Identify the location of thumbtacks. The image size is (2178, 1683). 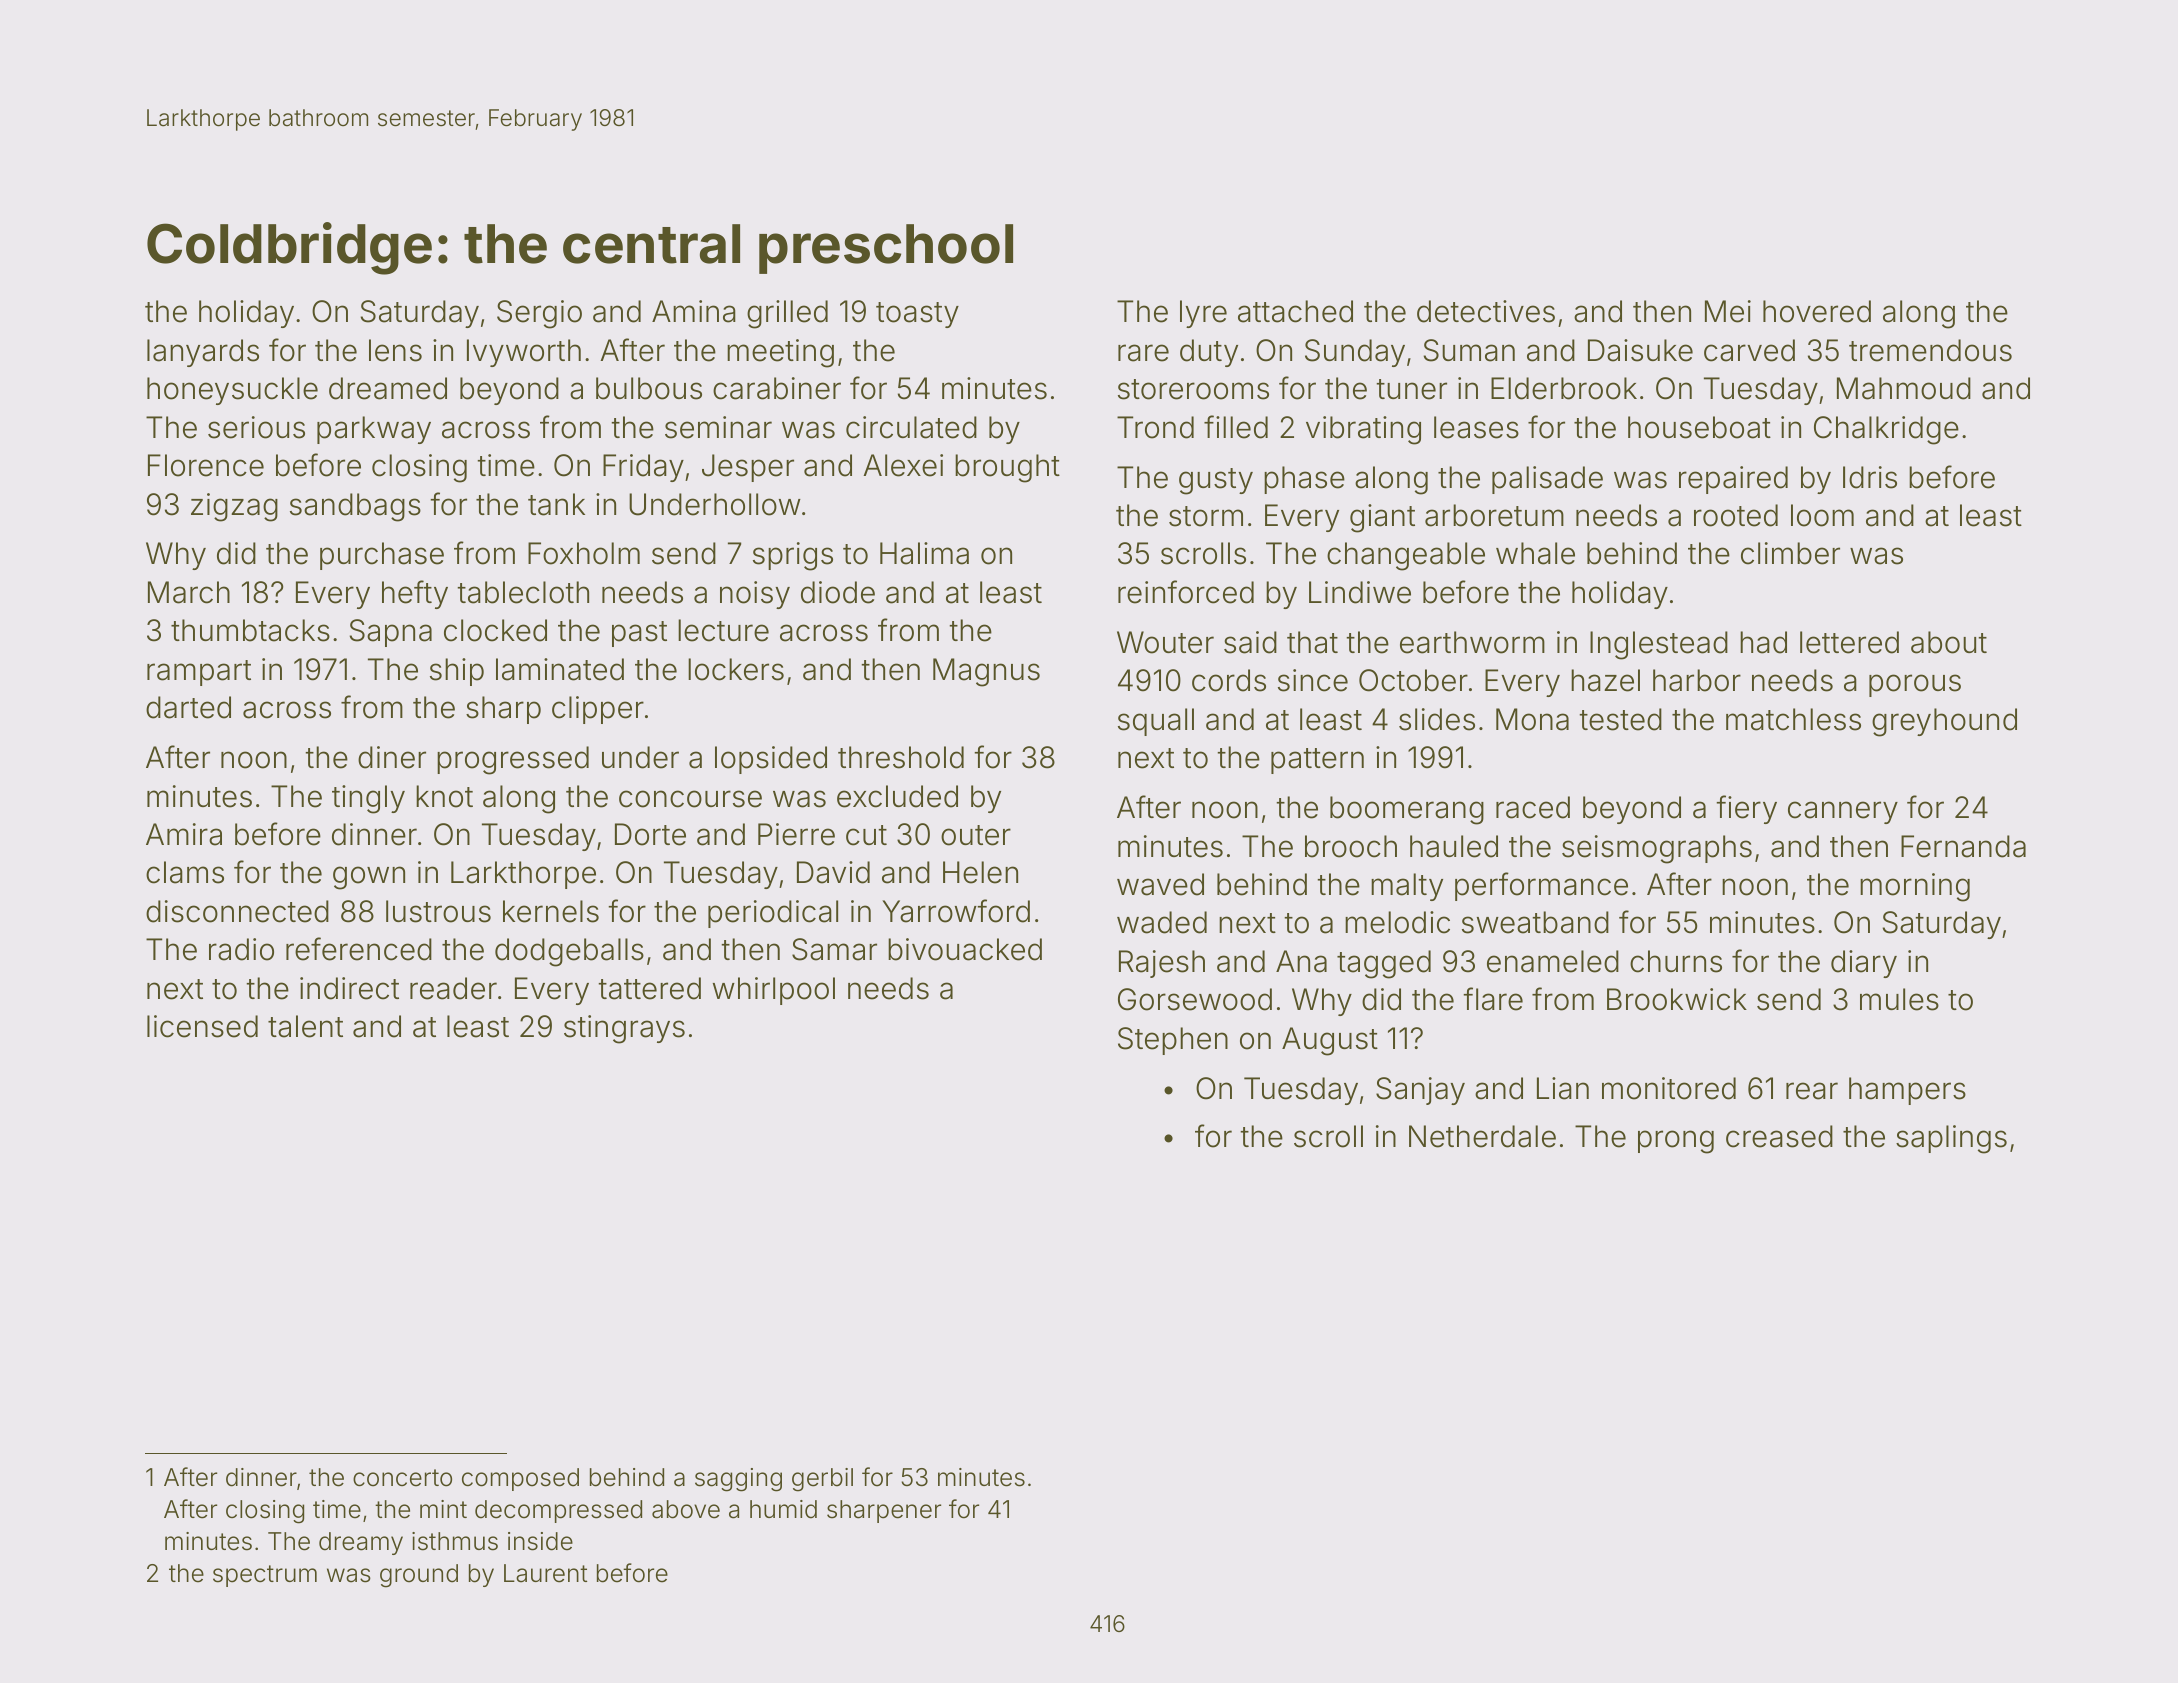
(250, 630).
